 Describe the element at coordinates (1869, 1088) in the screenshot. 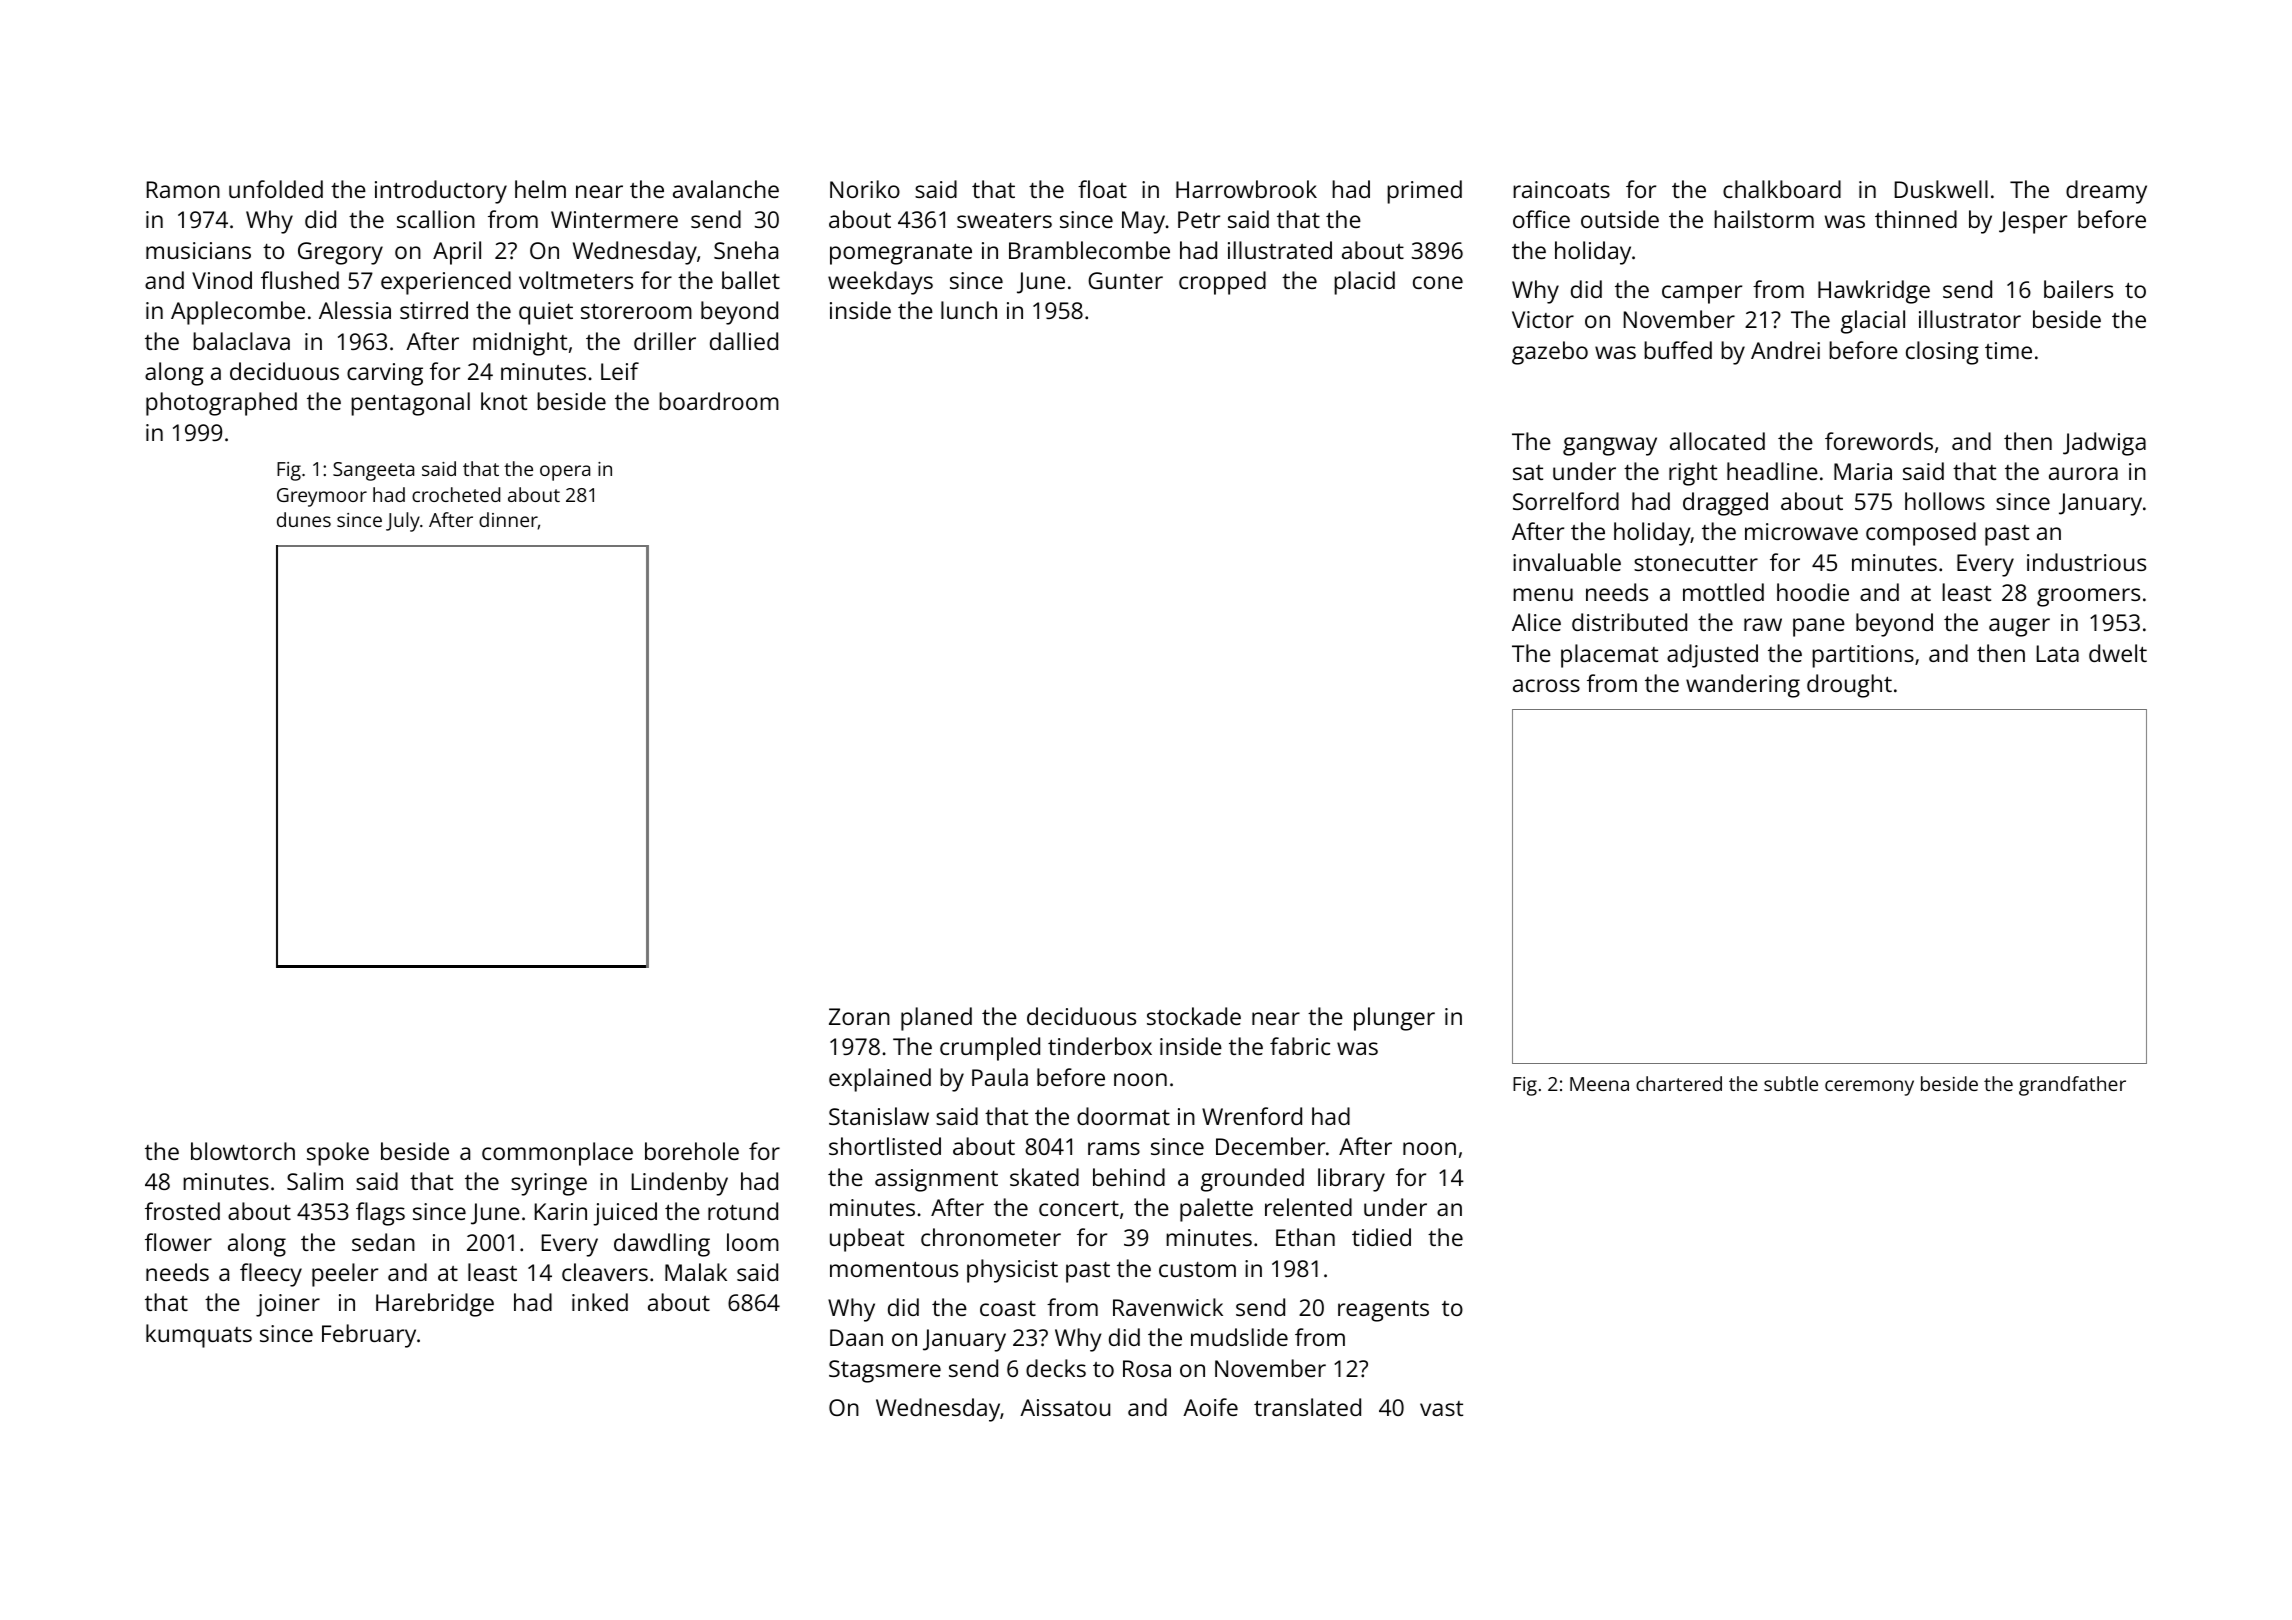

I see `ceremony` at that location.
